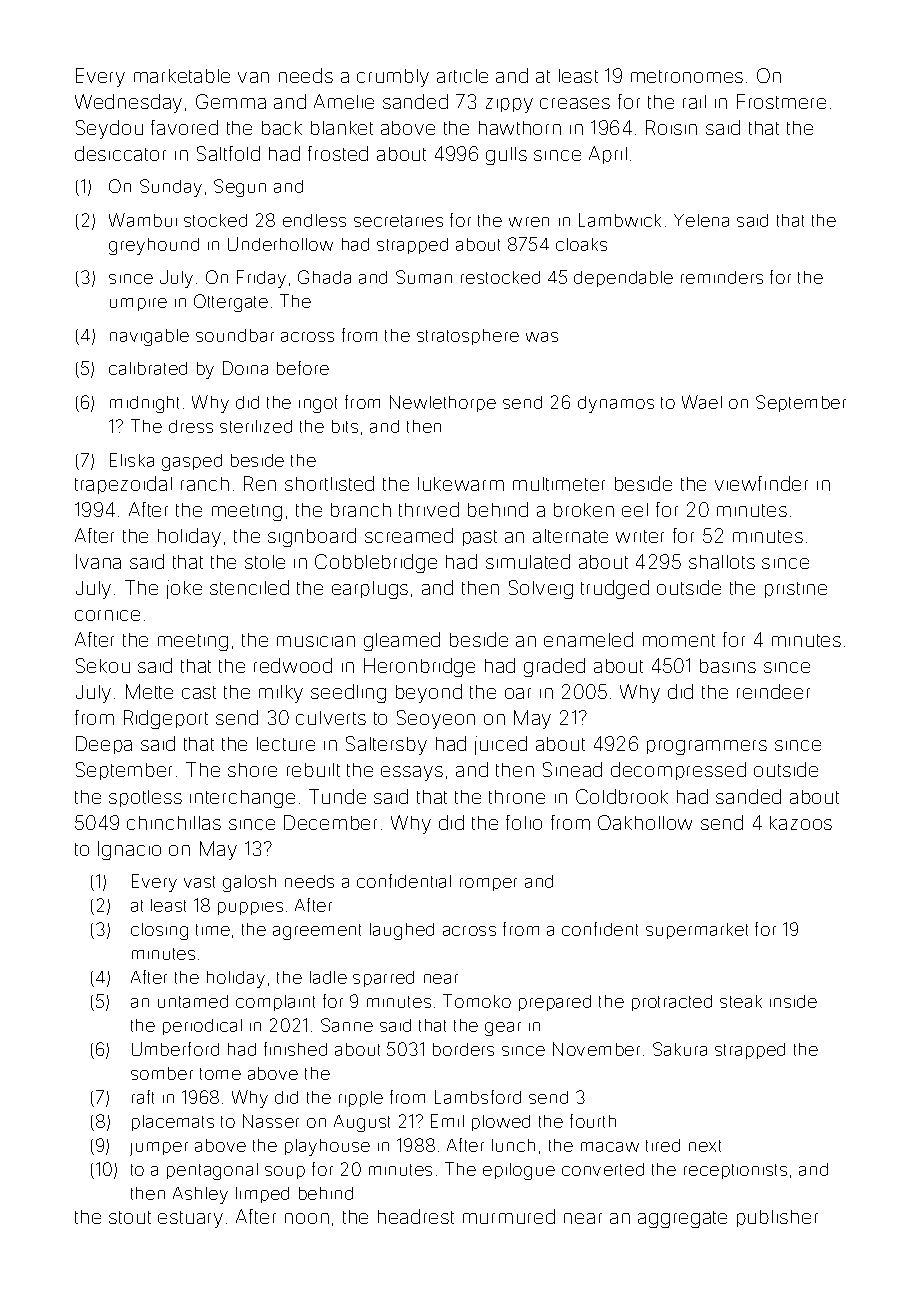  I want to click on Yelena, so click(701, 220).
